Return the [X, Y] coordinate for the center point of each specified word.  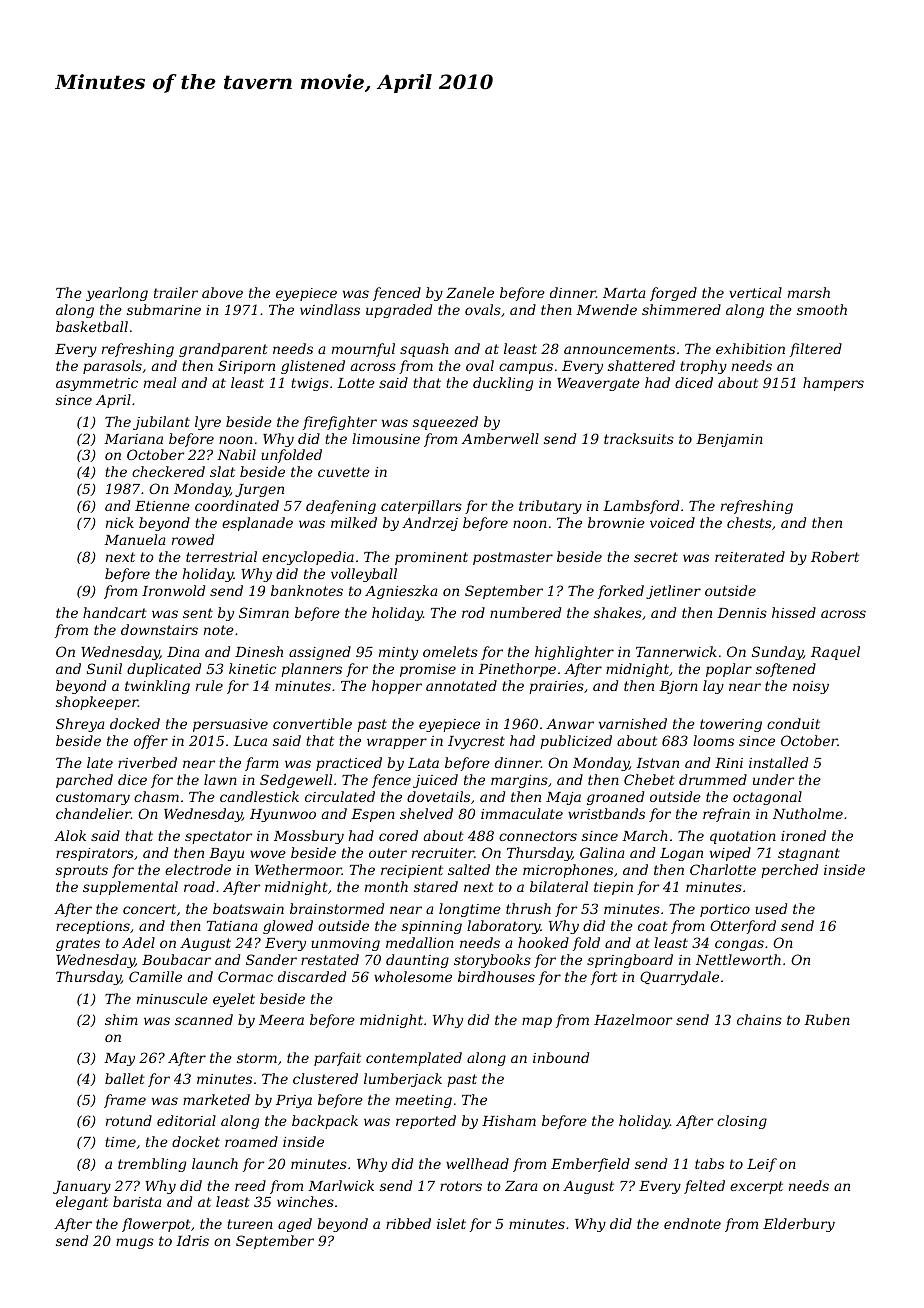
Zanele [470, 292]
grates [78, 944]
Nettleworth [738, 959]
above [222, 292]
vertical [755, 292]
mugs [135, 1243]
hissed [794, 612]
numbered [525, 612]
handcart [115, 612]
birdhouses [496, 976]
